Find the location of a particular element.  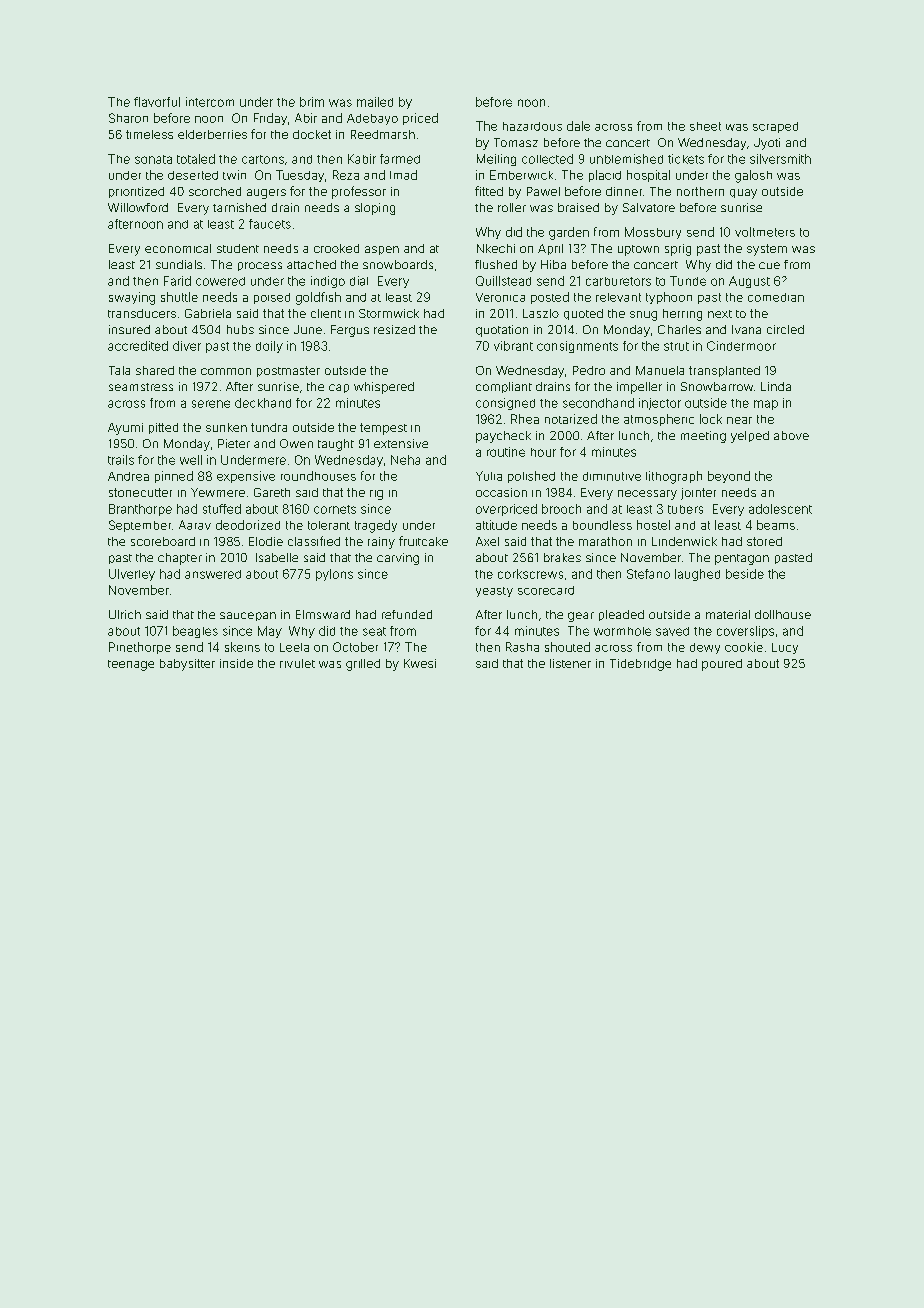

Yewmere is located at coordinates (218, 492).
